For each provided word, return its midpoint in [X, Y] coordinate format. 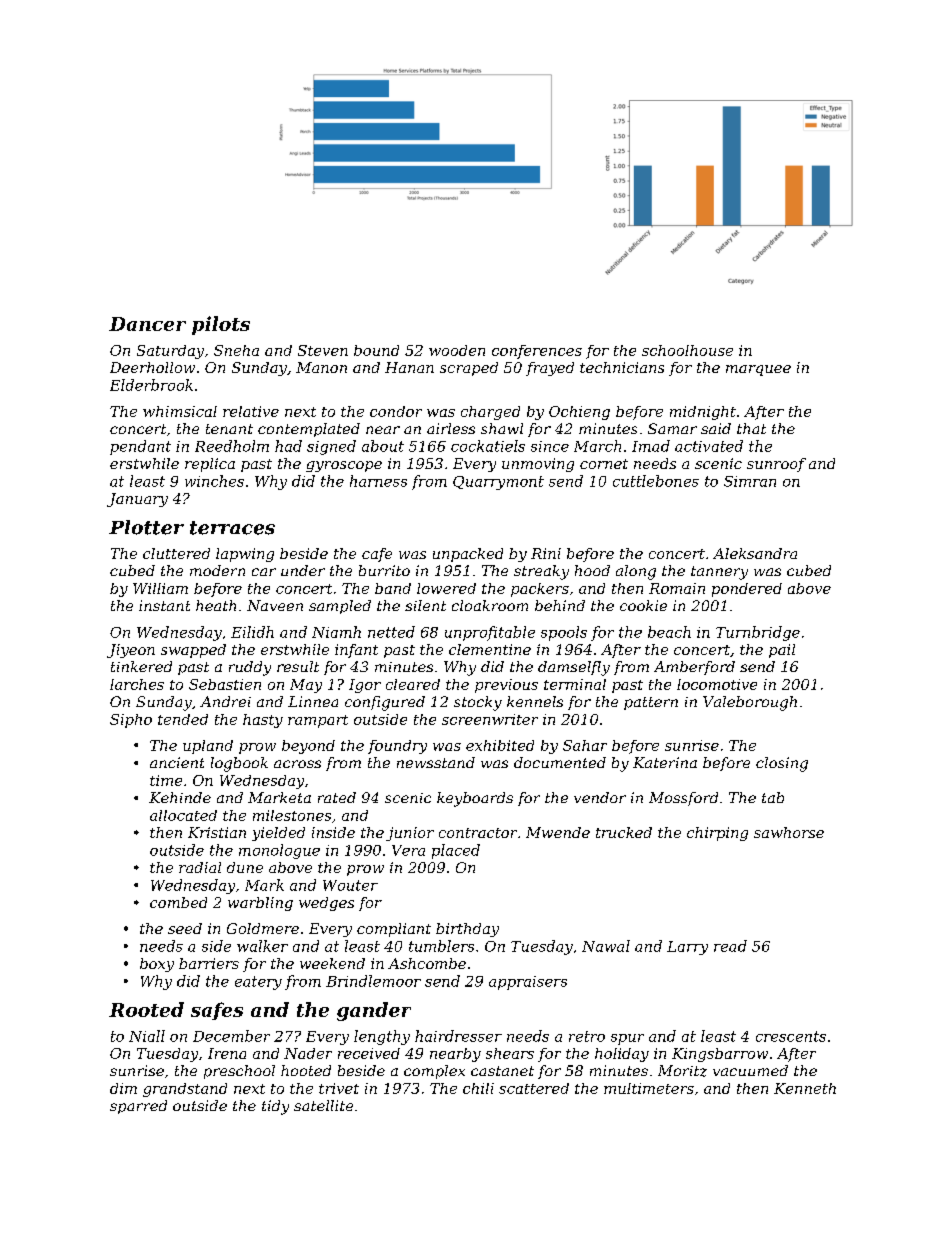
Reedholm [232, 446]
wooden [457, 350]
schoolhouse [687, 350]
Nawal [606, 946]
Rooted [146, 1009]
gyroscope [344, 466]
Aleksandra [755, 553]
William [160, 588]
